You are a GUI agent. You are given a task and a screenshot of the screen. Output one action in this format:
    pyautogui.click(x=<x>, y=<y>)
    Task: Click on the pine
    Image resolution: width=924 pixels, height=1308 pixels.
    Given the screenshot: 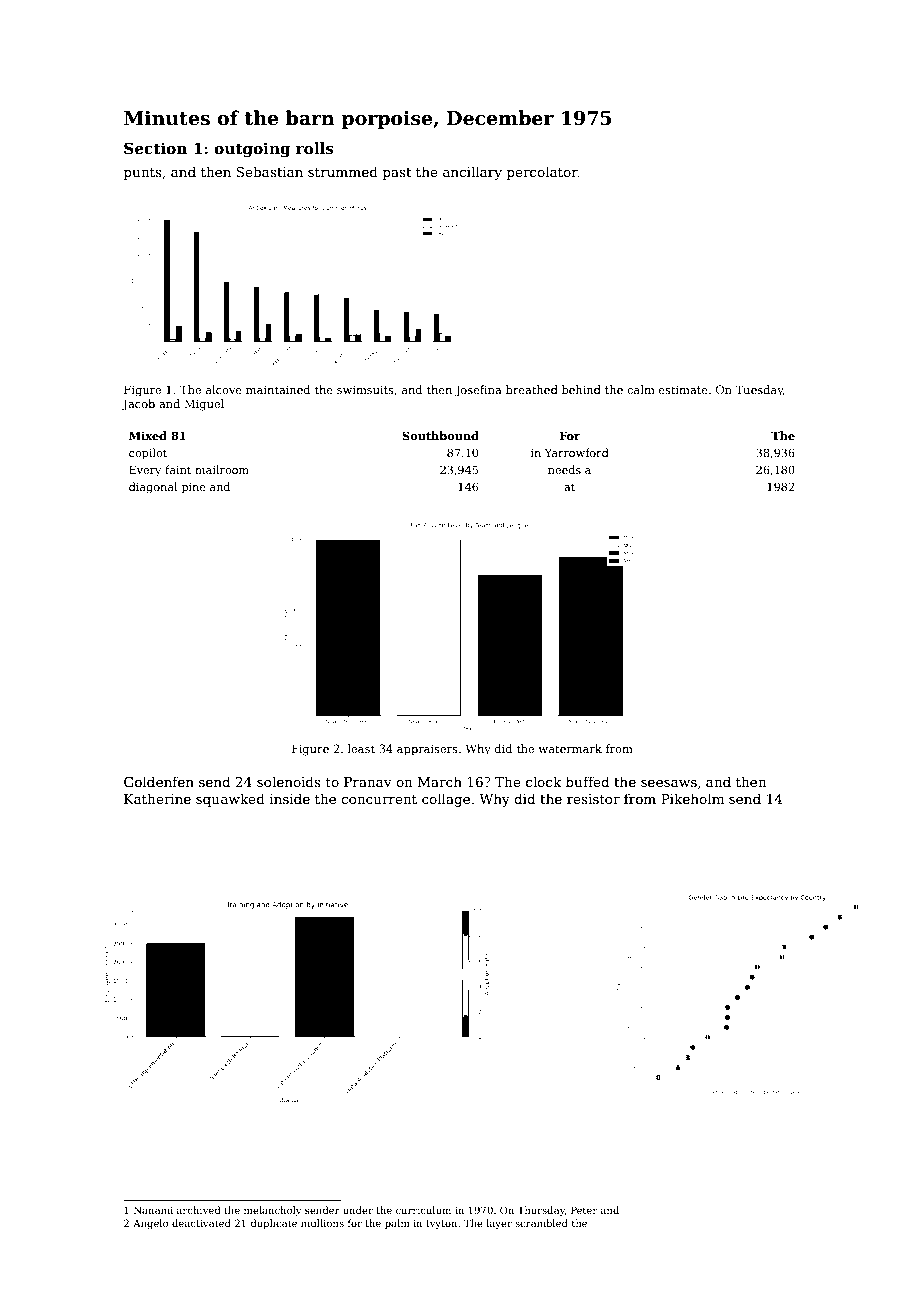 What is the action you would take?
    pyautogui.click(x=194, y=488)
